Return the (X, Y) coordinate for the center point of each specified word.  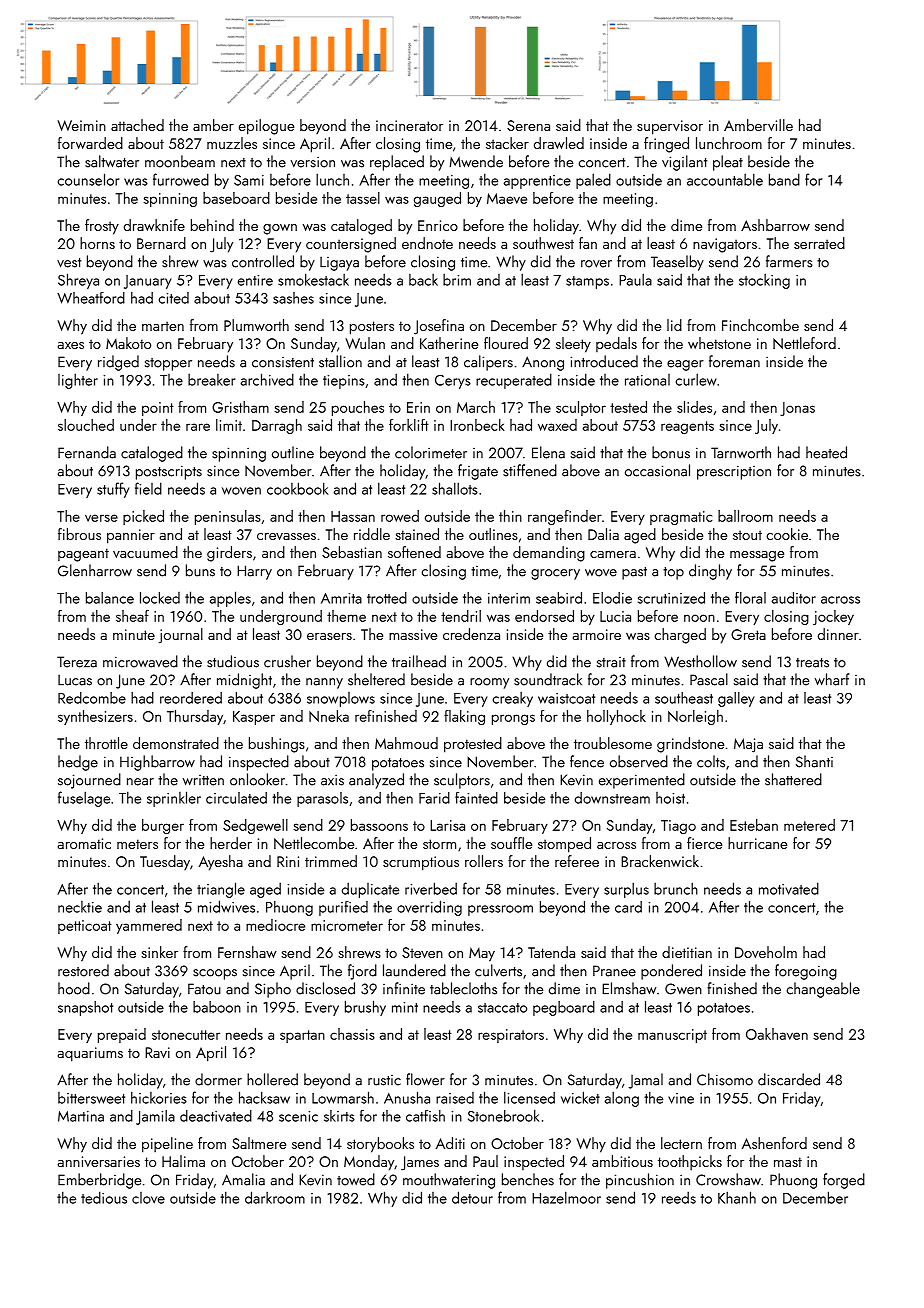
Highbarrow (157, 763)
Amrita (341, 598)
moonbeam (180, 161)
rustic (384, 1080)
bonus (671, 452)
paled (593, 181)
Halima (183, 1161)
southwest (543, 243)
